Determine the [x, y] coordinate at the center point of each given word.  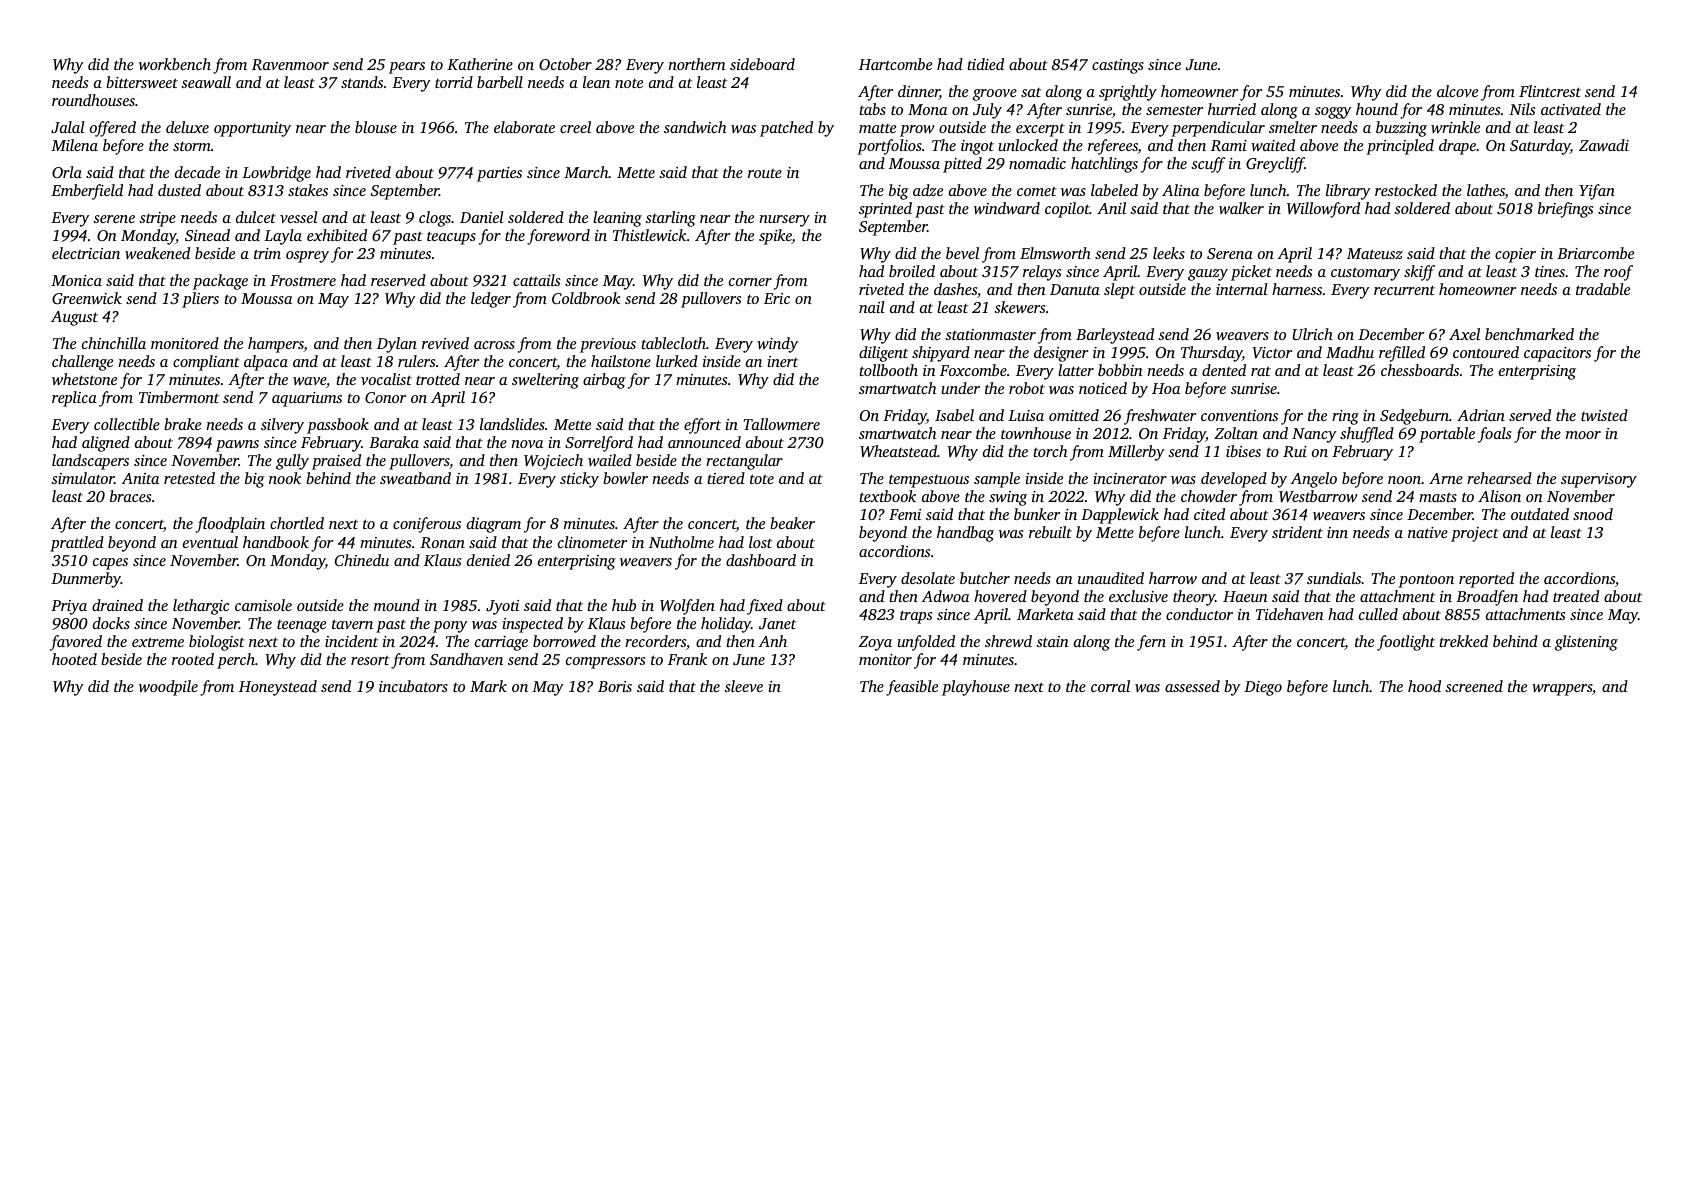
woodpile [168, 688]
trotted [438, 379]
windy [777, 345]
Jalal [68, 127]
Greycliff [1275, 165]
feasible [912, 688]
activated [1571, 109]
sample [997, 480]
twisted [1604, 415]
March [586, 172]
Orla [67, 172]
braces [130, 496]
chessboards [1420, 370]
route [765, 173]
